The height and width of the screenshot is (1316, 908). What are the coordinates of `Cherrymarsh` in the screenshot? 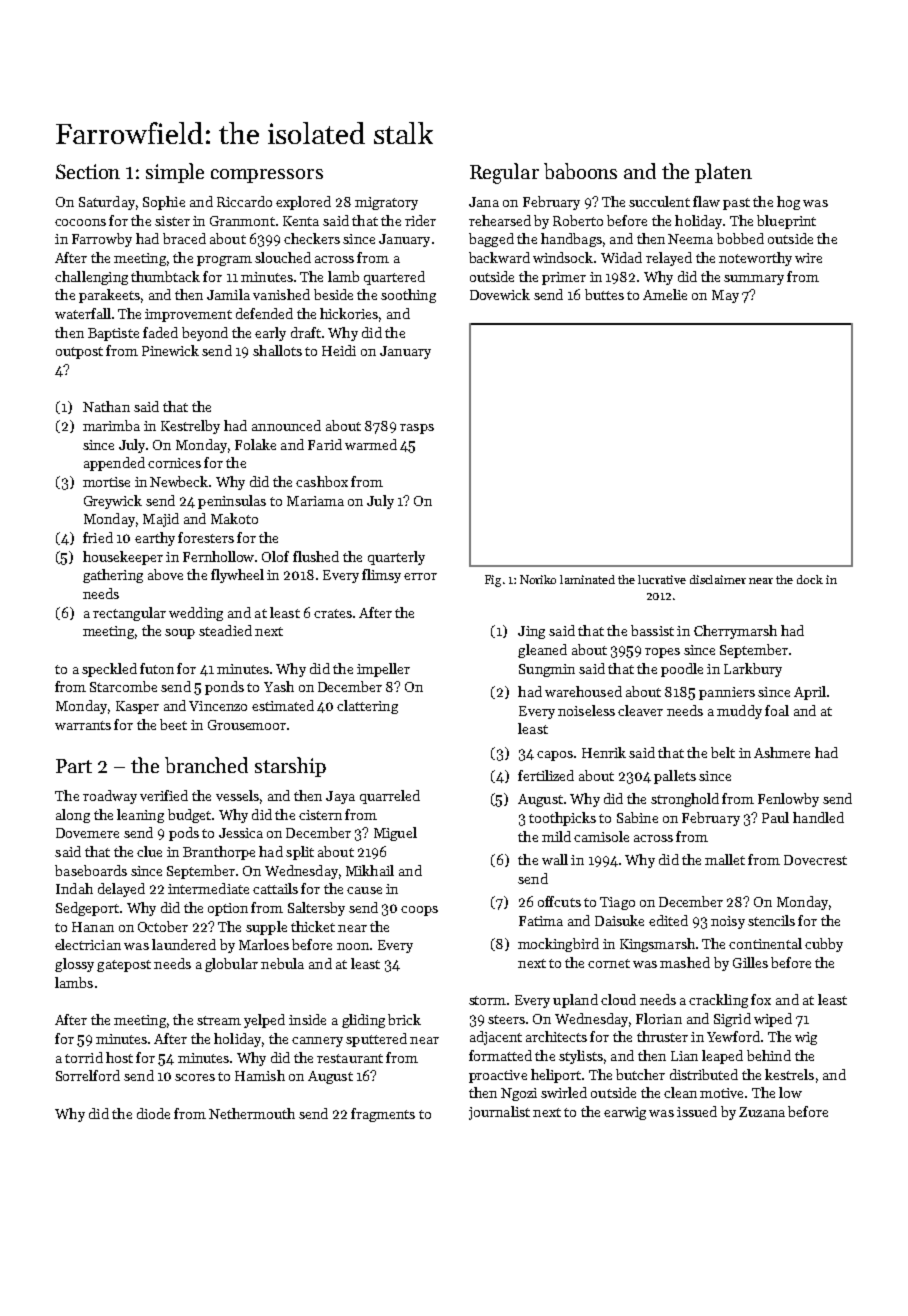 It's located at (735, 632).
